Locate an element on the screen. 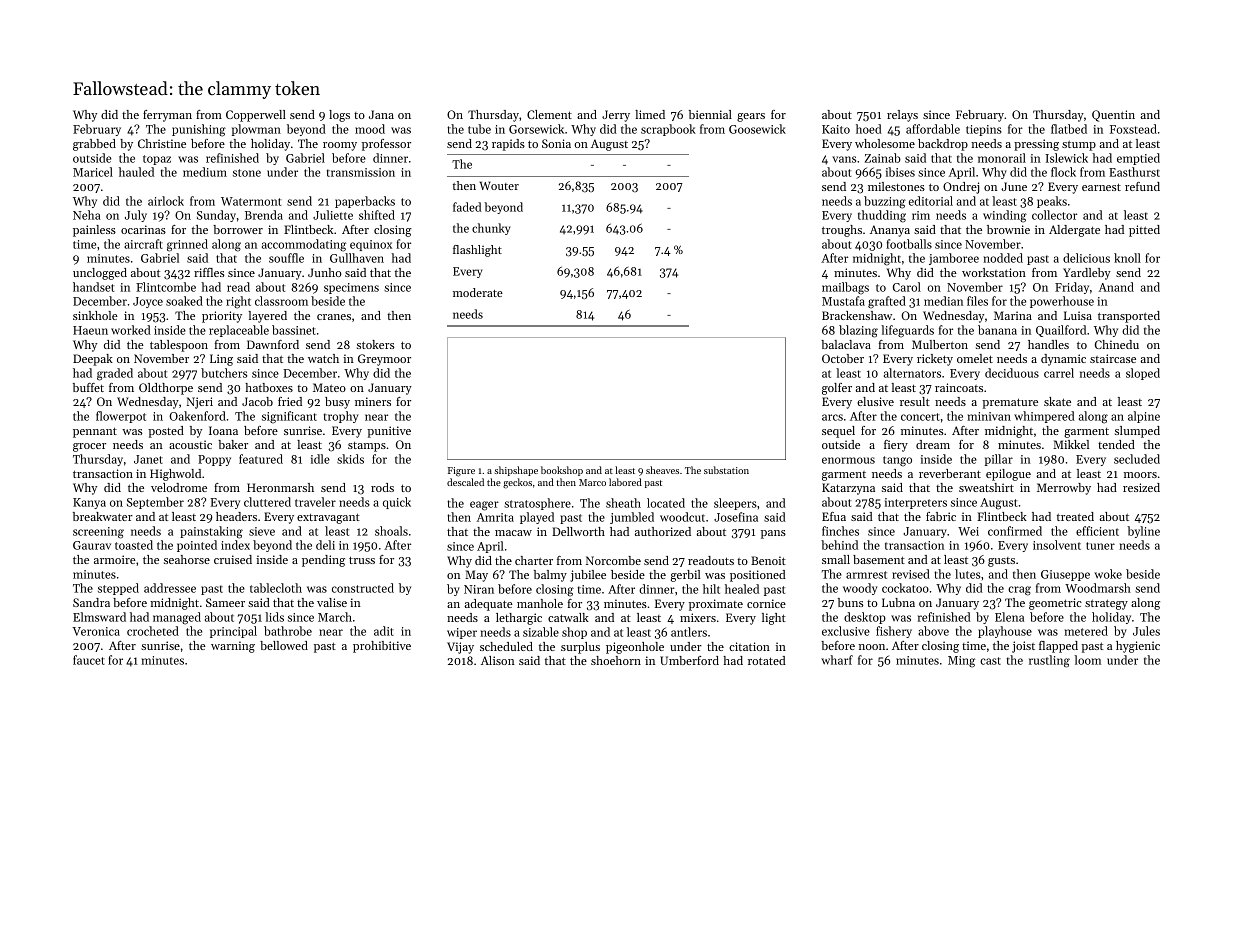 The height and width of the screenshot is (952, 1233). warning is located at coordinates (233, 647).
